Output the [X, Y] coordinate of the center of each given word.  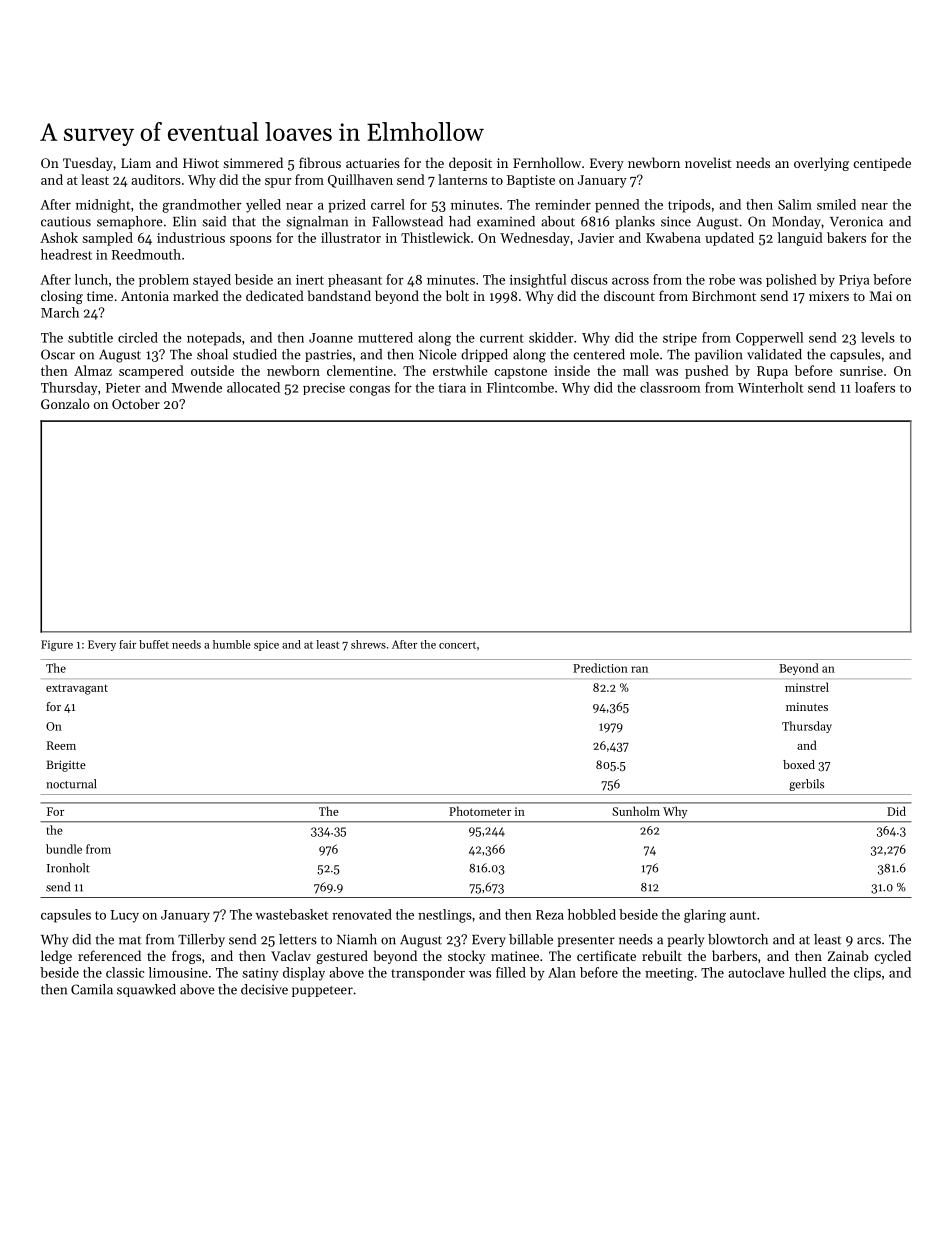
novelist [708, 162]
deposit [470, 164]
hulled [807, 972]
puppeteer [322, 991]
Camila [92, 989]
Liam [136, 163]
